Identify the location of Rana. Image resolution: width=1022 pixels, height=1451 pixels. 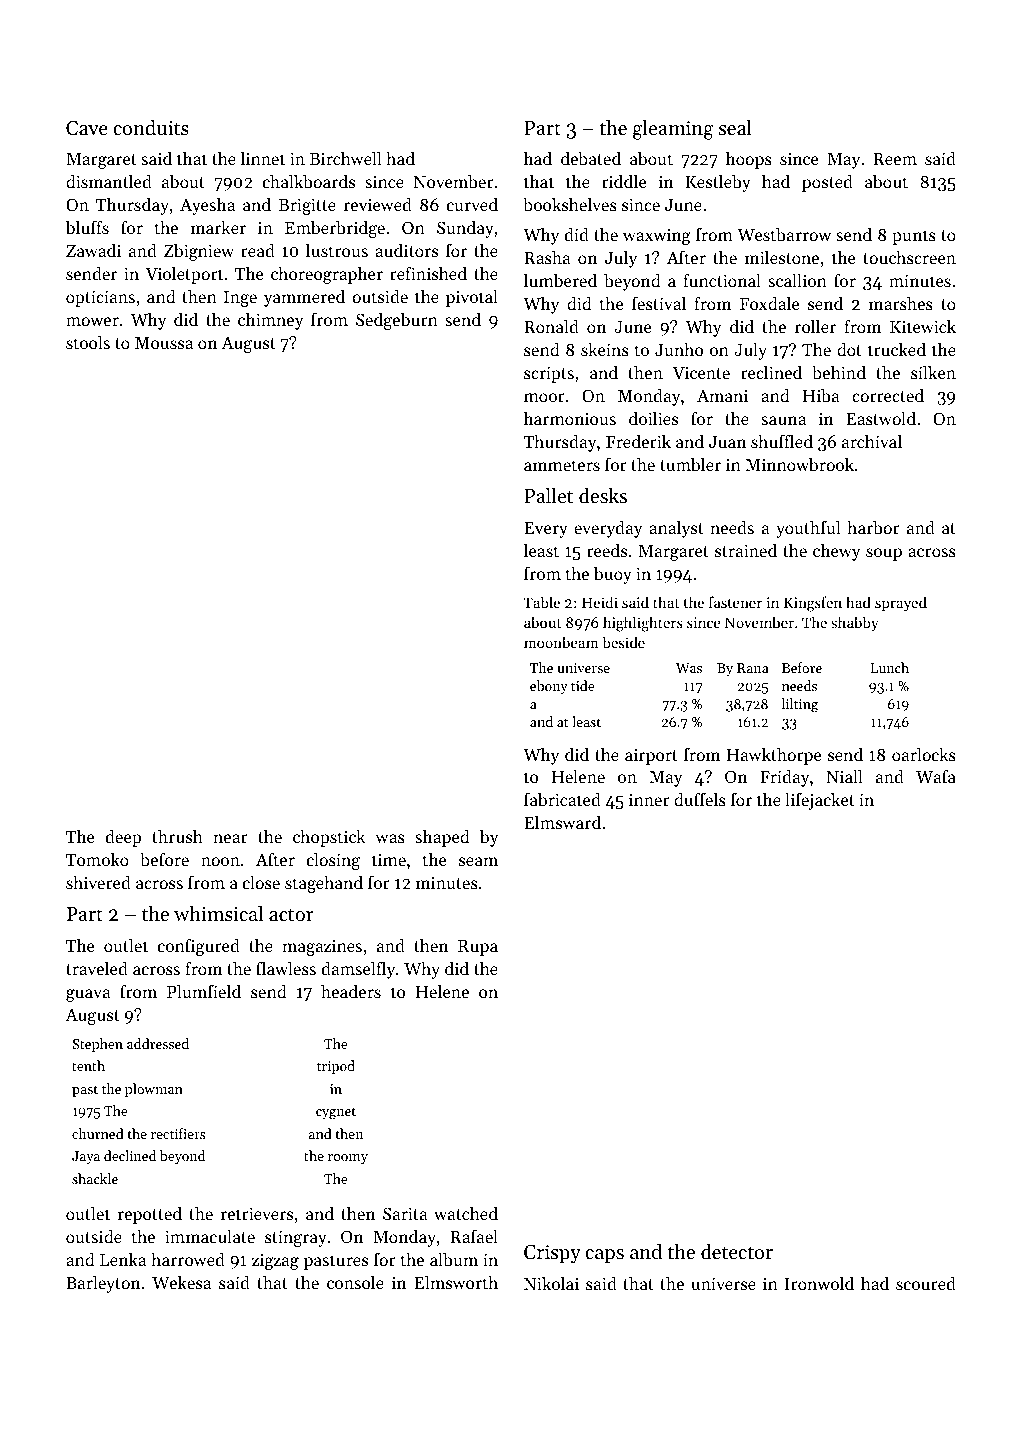
(753, 668).
